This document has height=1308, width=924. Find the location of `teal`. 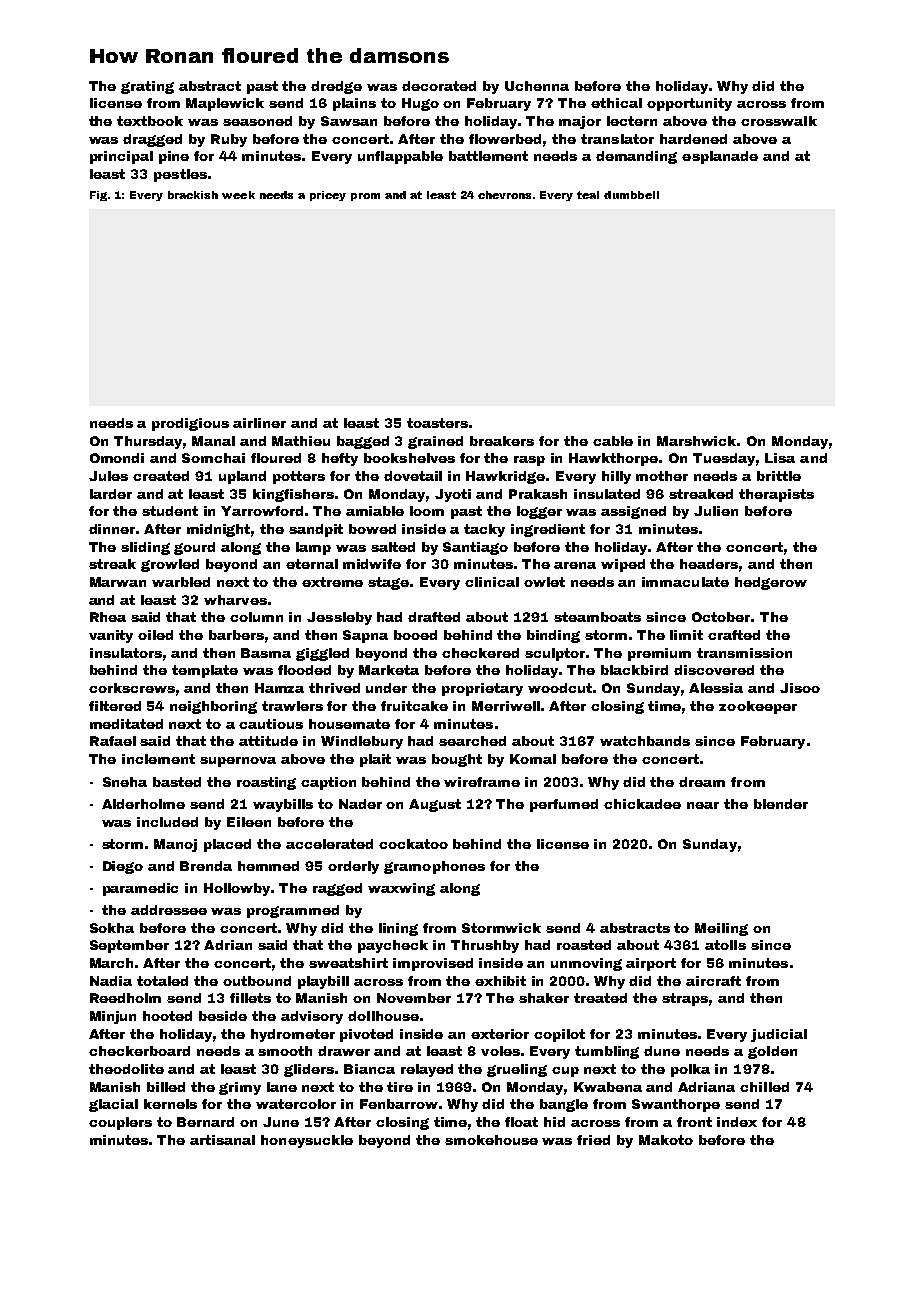

teal is located at coordinates (588, 195).
